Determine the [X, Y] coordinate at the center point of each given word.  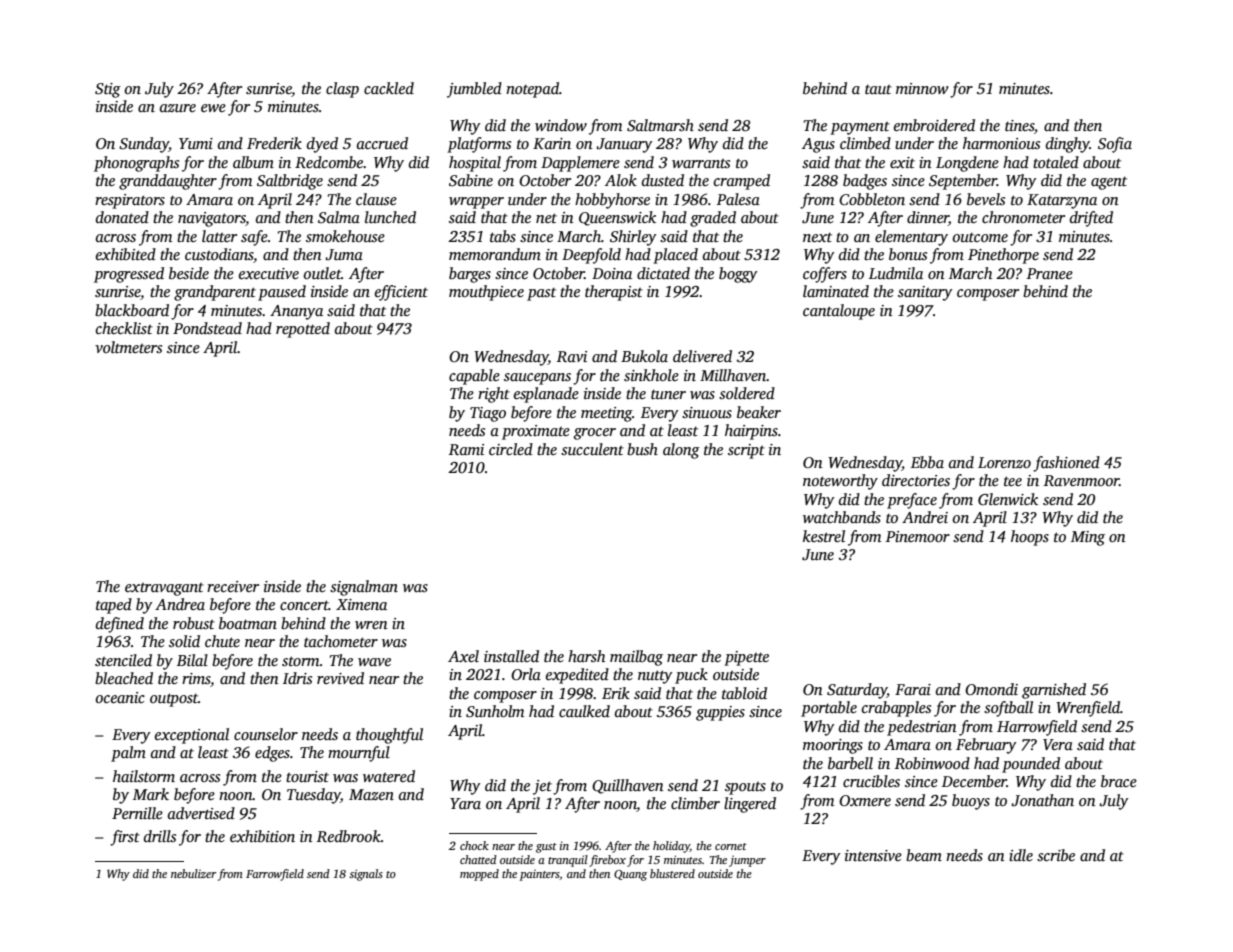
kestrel [824, 536]
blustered [672, 873]
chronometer [1023, 217]
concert [304, 605]
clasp [342, 90]
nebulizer [193, 873]
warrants [701, 163]
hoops [1030, 538]
